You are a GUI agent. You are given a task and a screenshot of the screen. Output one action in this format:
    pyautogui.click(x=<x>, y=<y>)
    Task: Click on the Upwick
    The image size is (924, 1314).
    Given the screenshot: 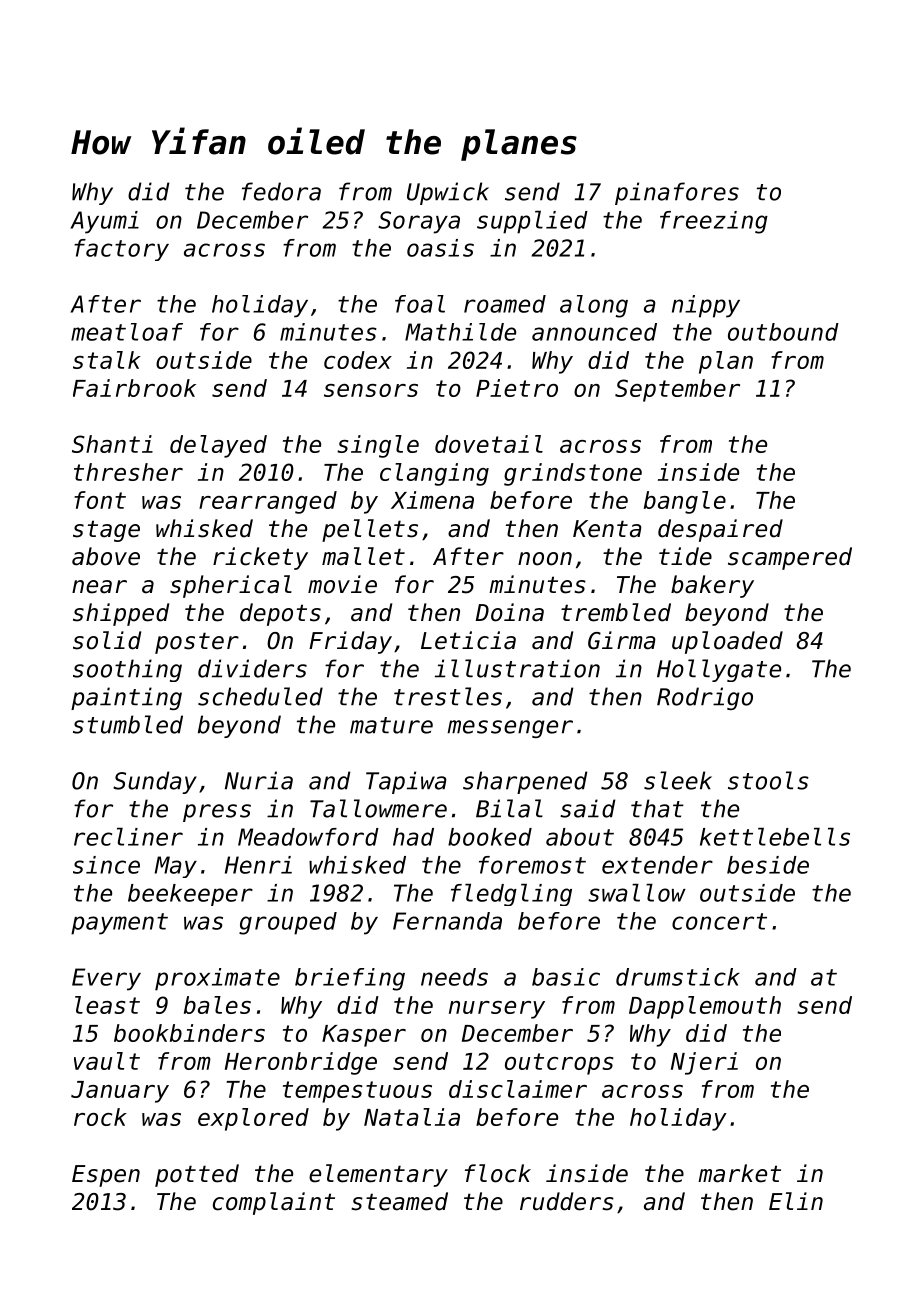 What is the action you would take?
    pyautogui.click(x=448, y=193)
